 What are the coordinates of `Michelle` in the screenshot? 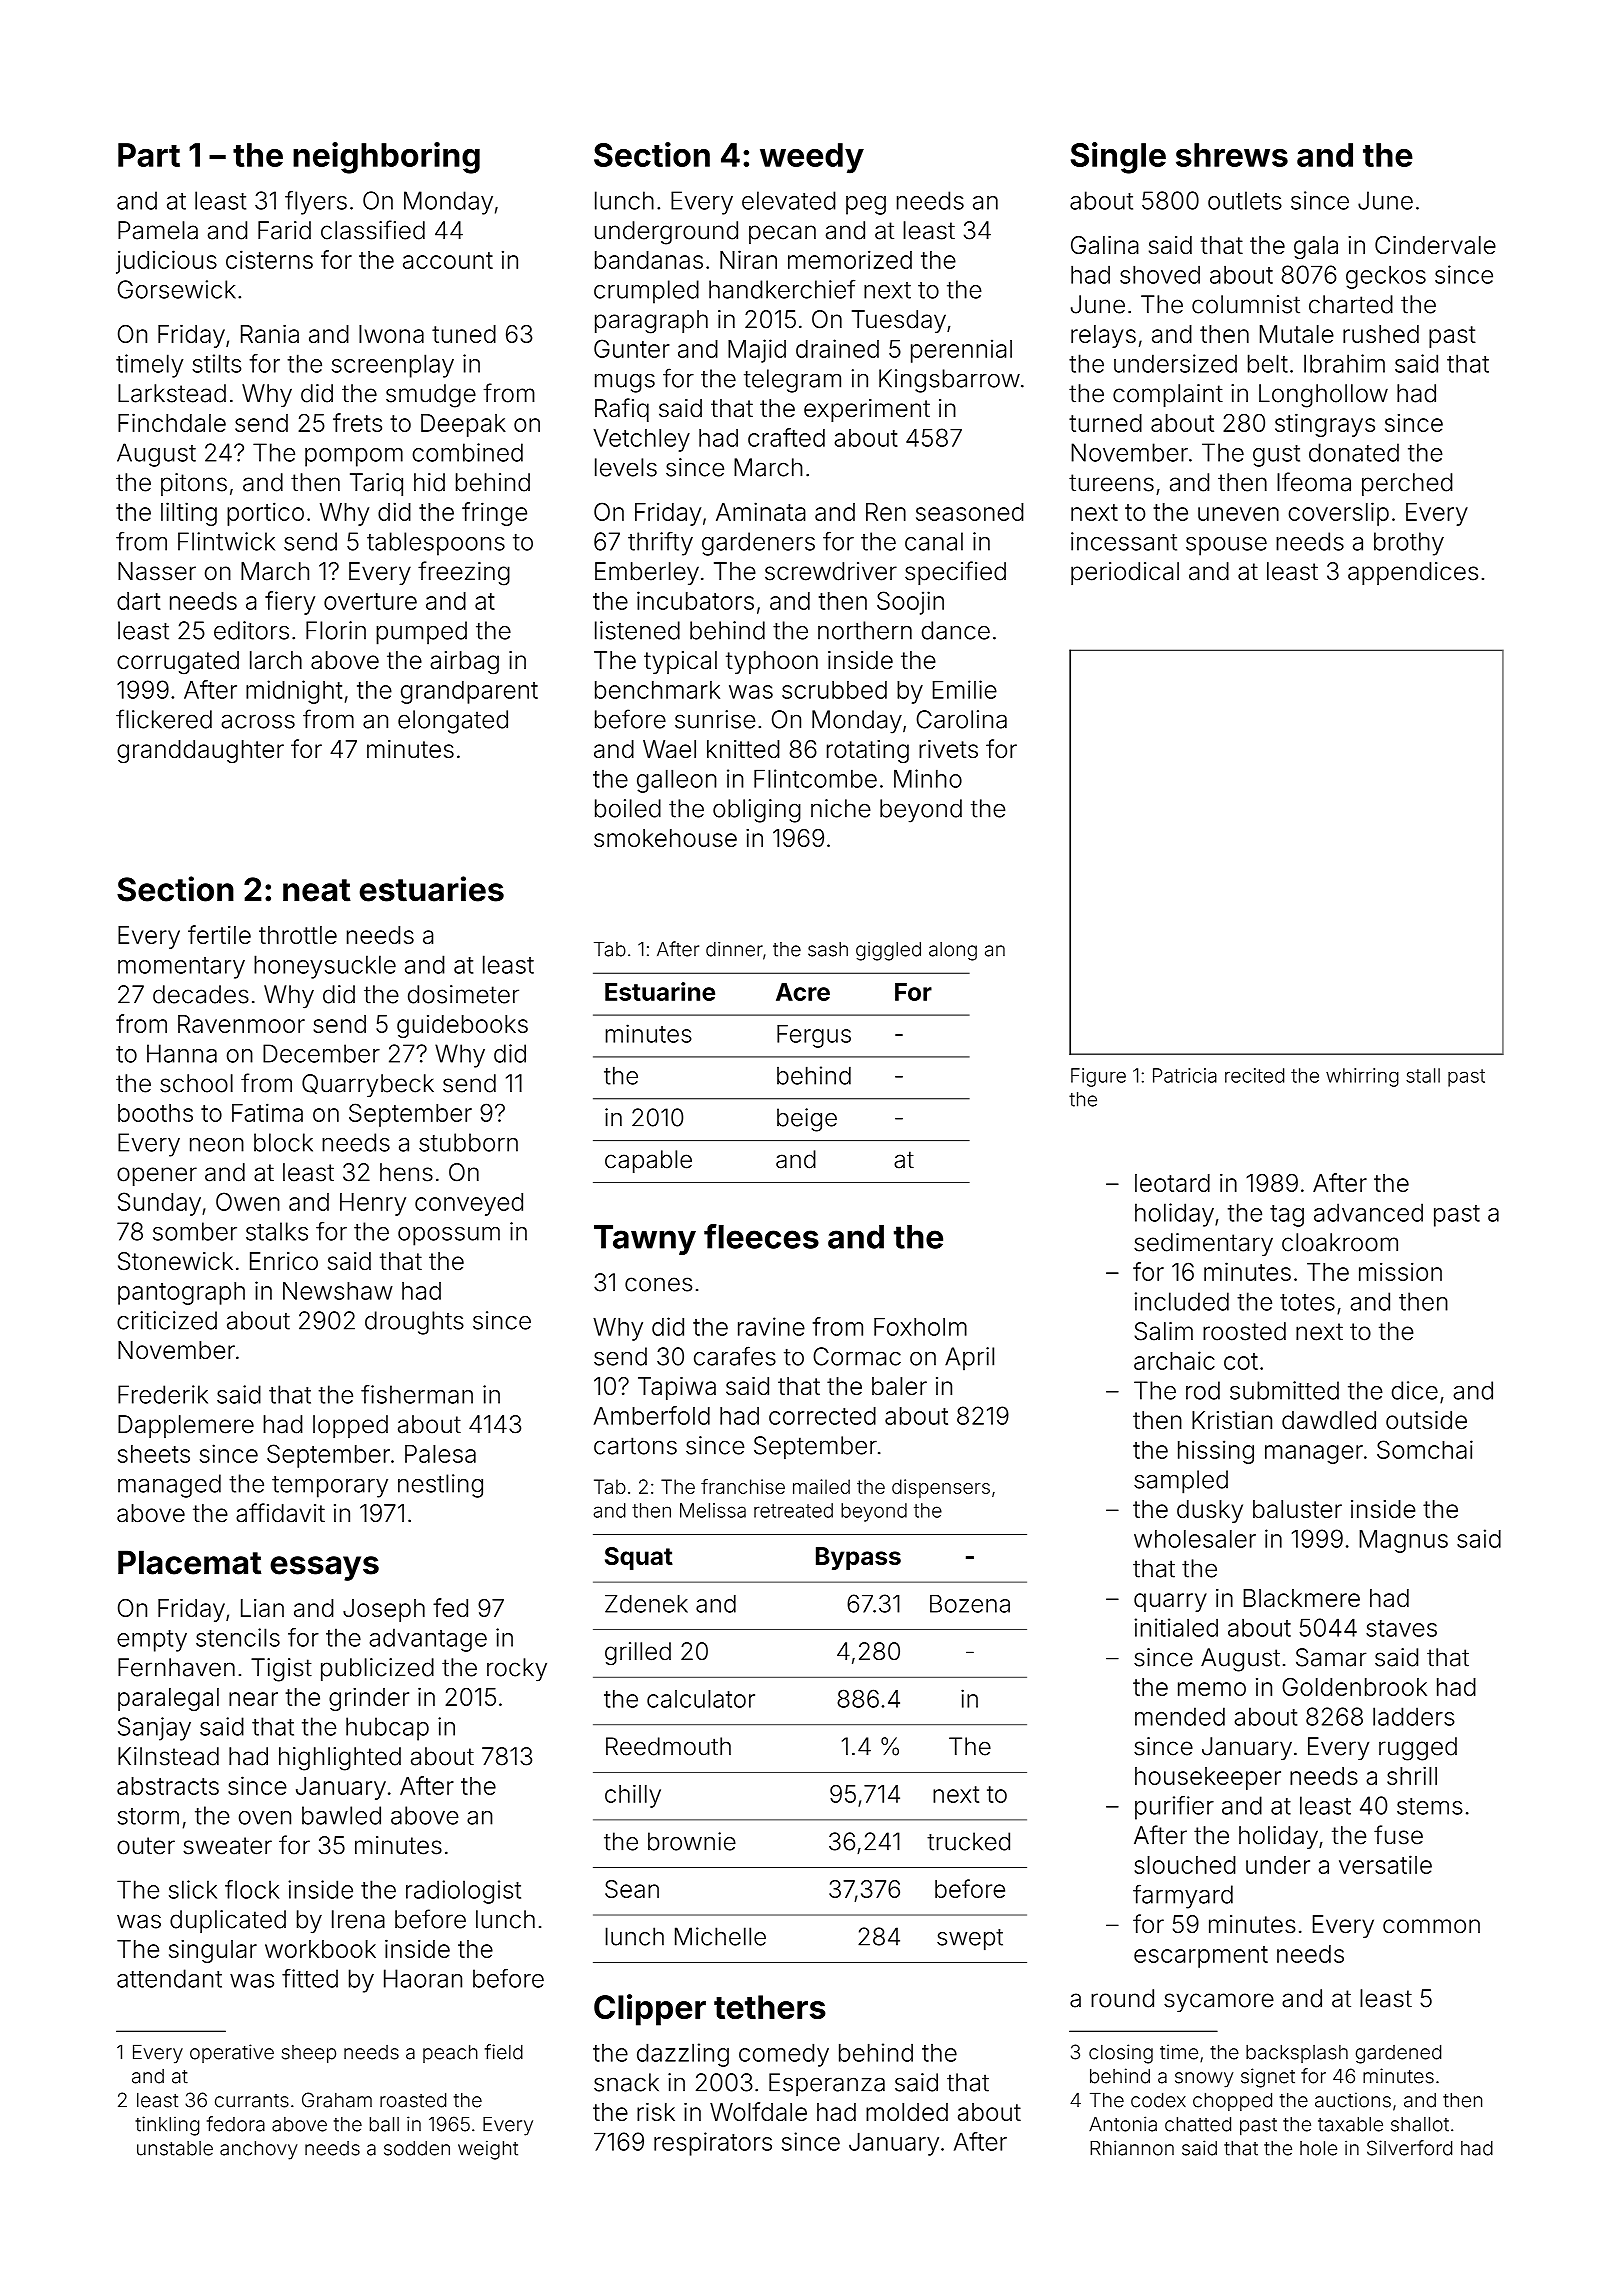 It's located at (720, 1936).
